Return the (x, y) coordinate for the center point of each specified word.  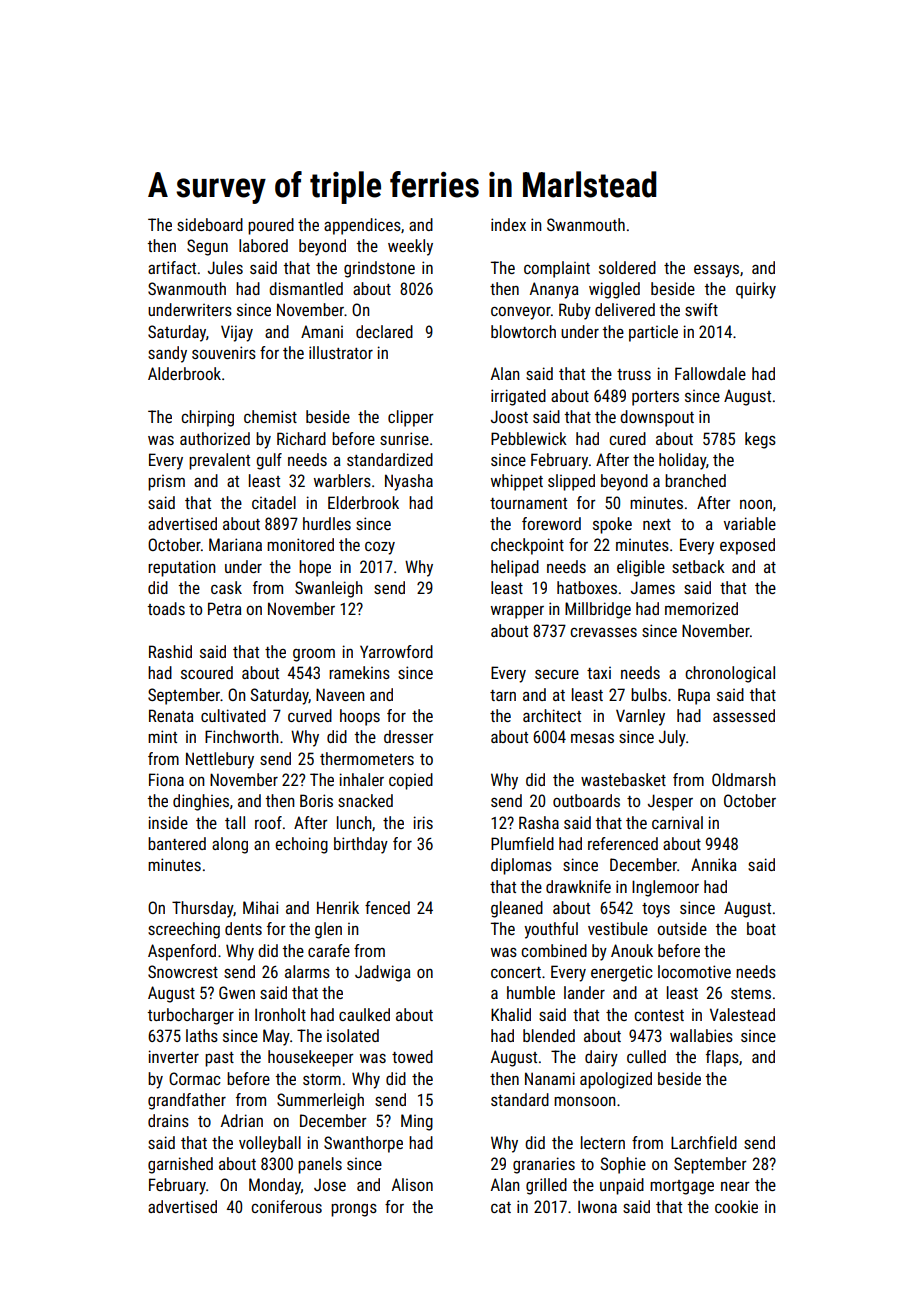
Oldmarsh (743, 779)
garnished (180, 1165)
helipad (515, 568)
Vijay (237, 333)
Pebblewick (529, 438)
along (230, 845)
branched (695, 480)
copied (411, 781)
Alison (412, 1184)
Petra (225, 608)
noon (756, 504)
